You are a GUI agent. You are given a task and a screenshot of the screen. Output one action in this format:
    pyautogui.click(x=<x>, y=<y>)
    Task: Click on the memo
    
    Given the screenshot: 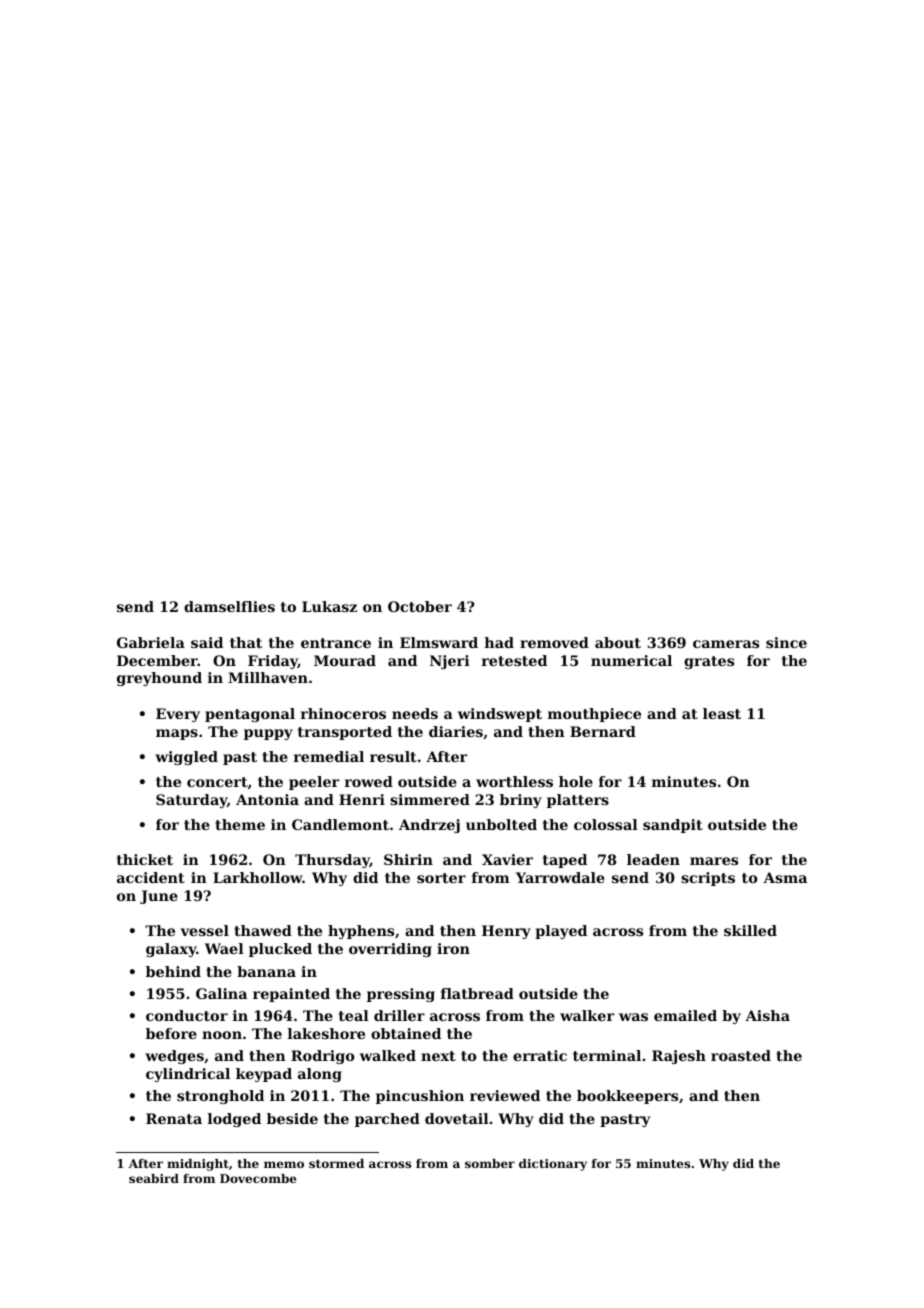 What is the action you would take?
    pyautogui.click(x=284, y=1164)
